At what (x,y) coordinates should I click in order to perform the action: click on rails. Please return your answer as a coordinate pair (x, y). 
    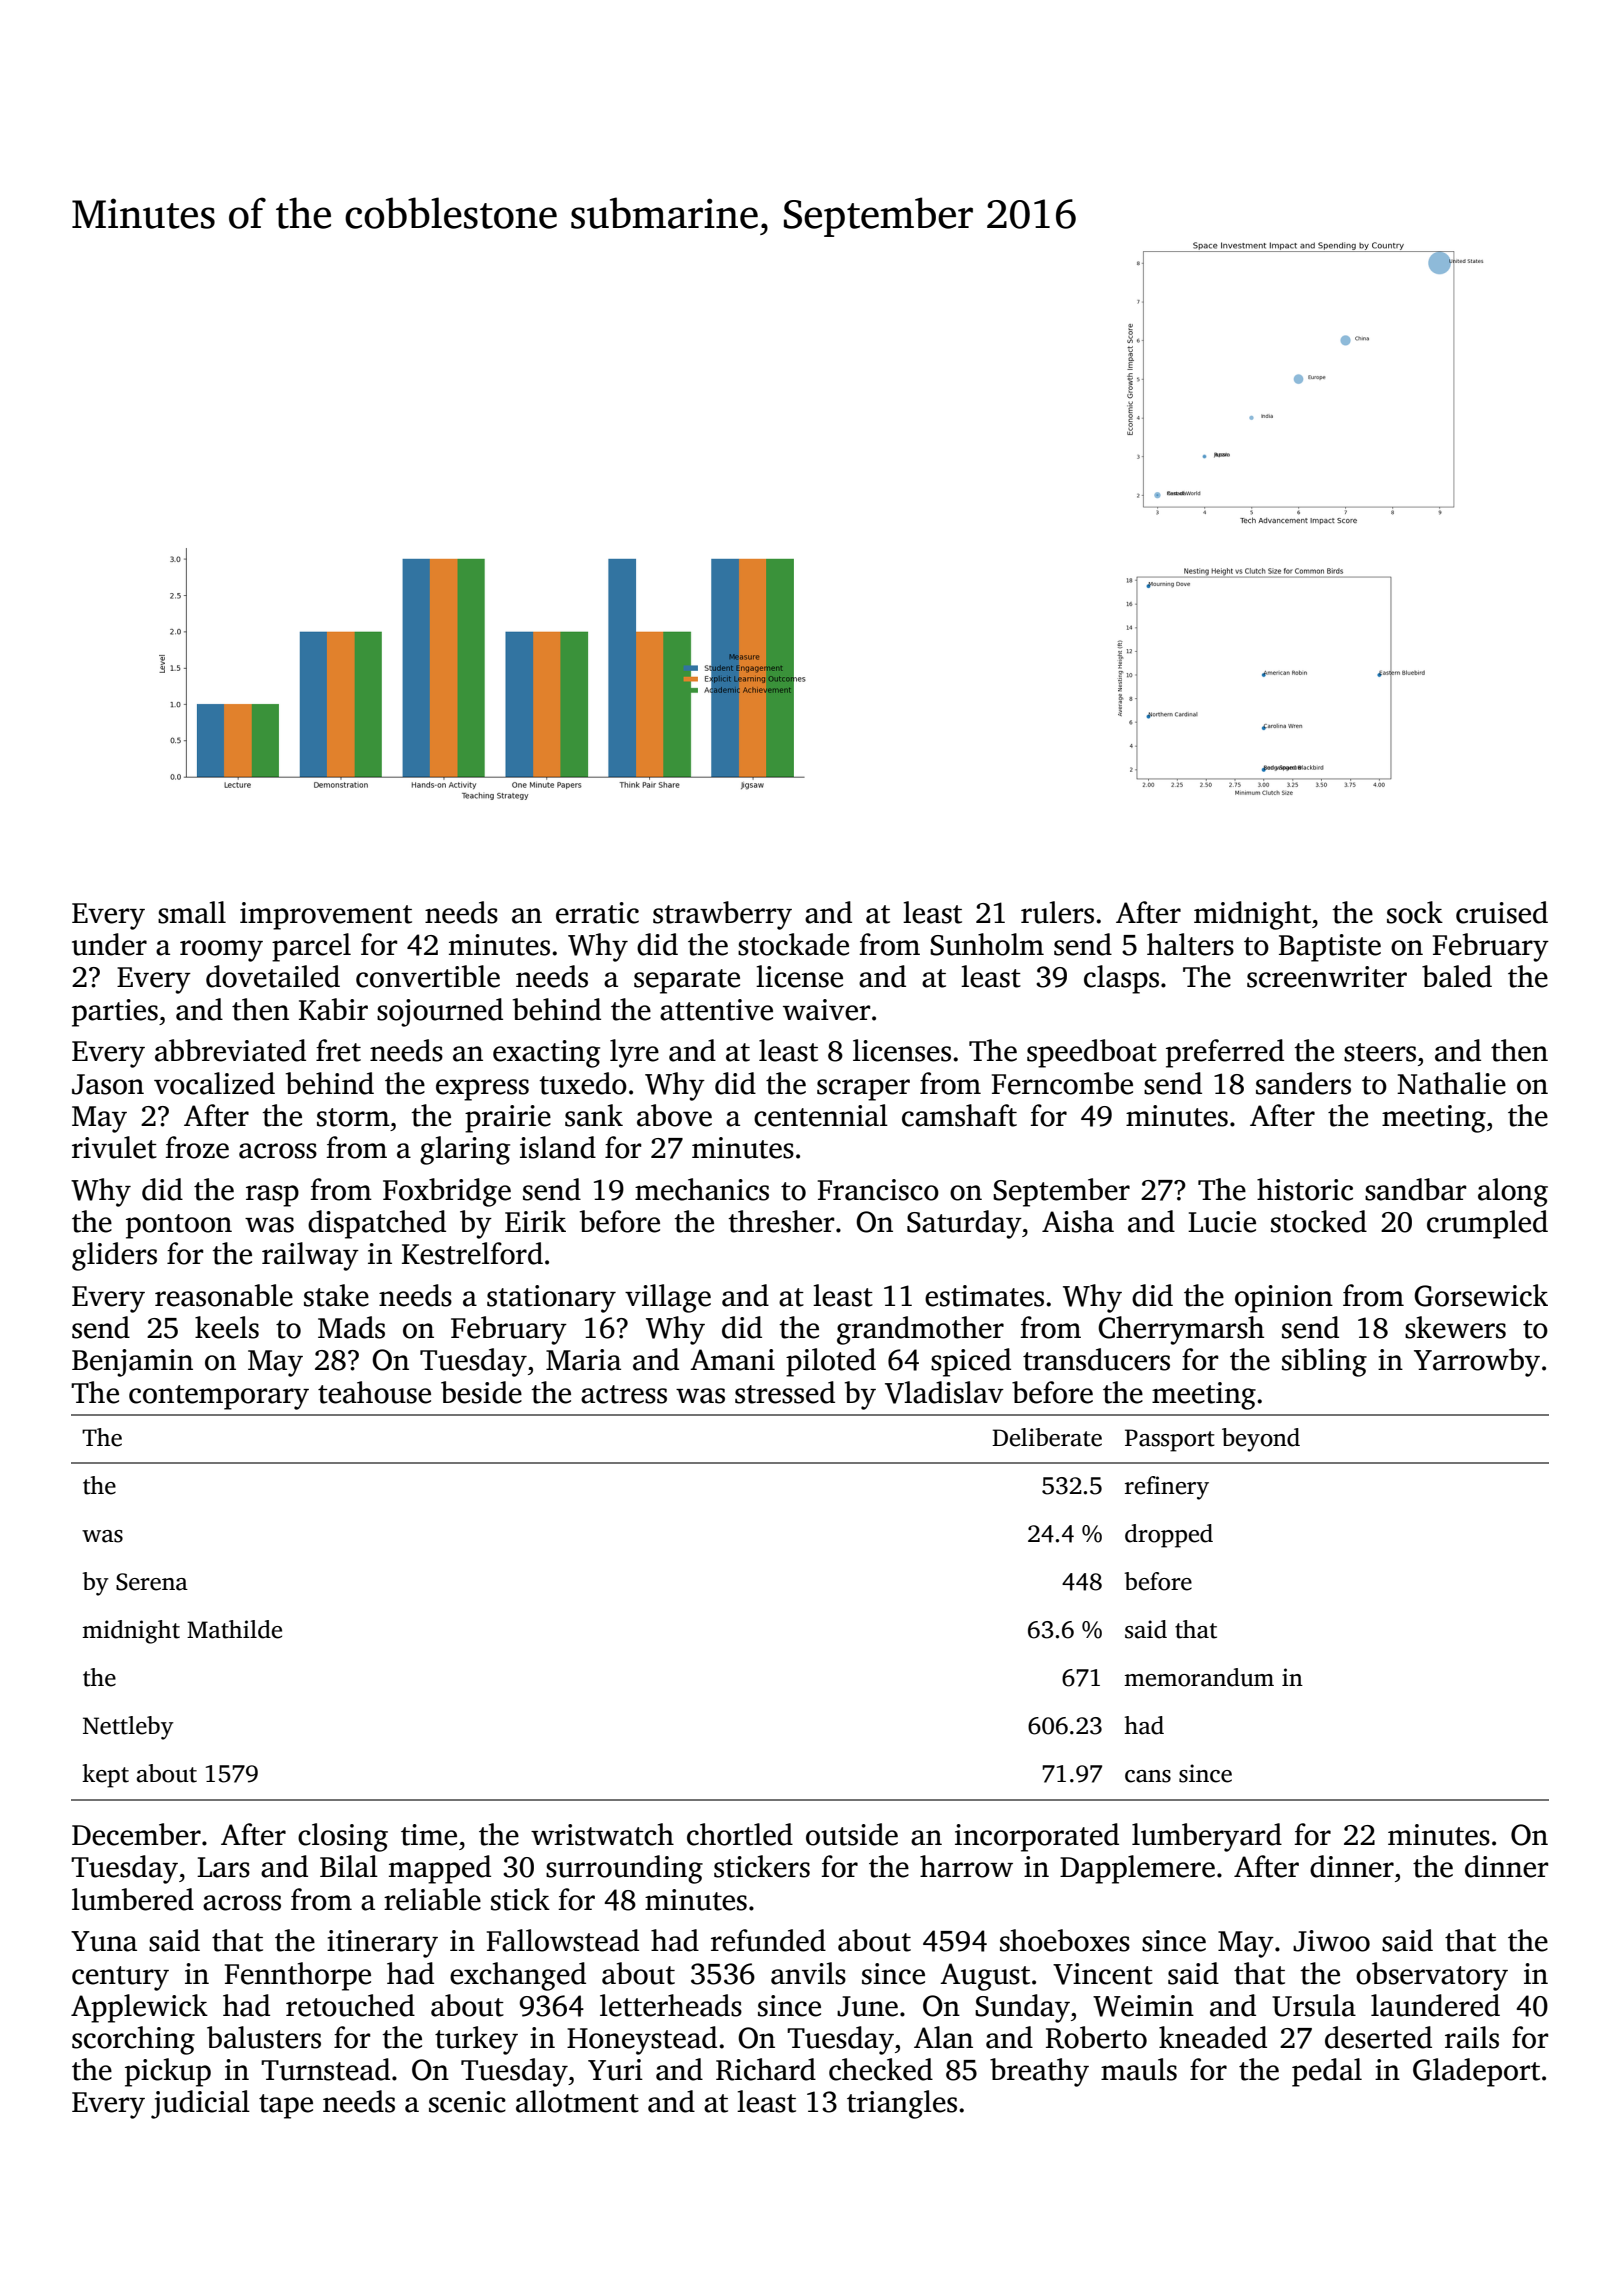
    Looking at the image, I should click on (1472, 2037).
